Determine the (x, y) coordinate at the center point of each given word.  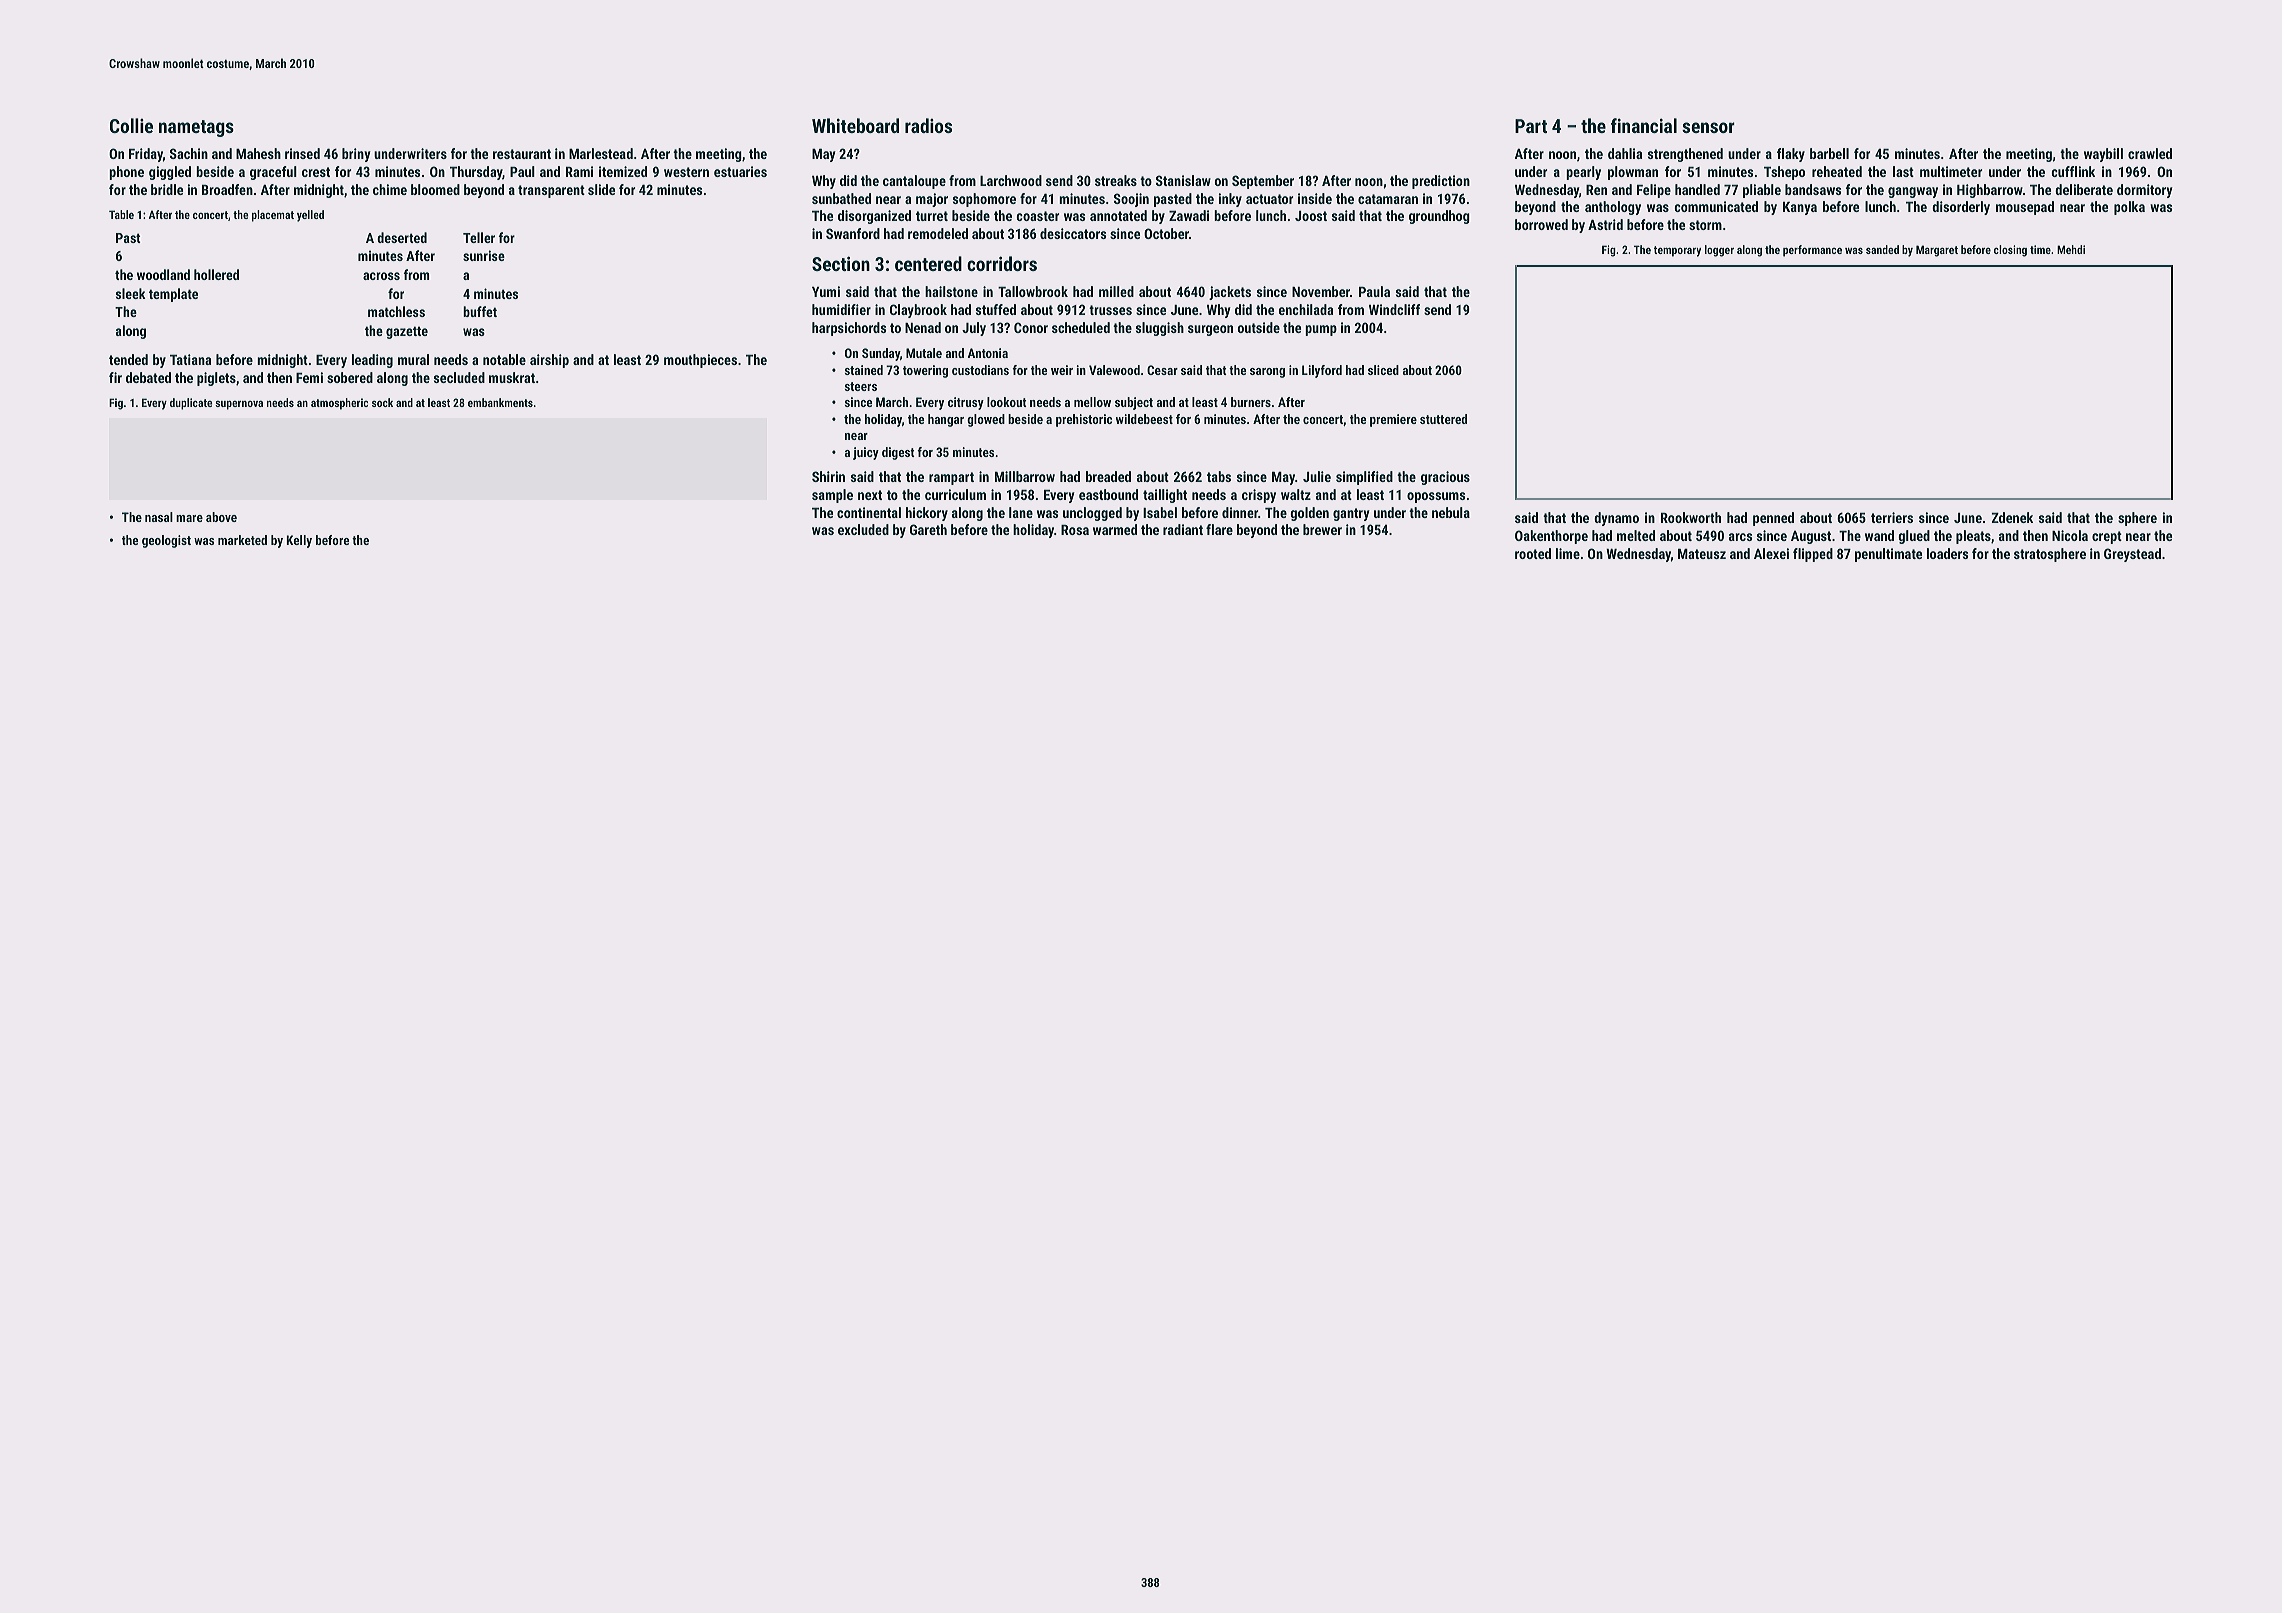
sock (382, 402)
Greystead (2132, 555)
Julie (1317, 476)
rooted (1533, 553)
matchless (396, 311)
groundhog (1439, 217)
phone (126, 173)
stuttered (1443, 419)
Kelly (299, 541)
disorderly (1961, 208)
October (1166, 233)
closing (2010, 251)
